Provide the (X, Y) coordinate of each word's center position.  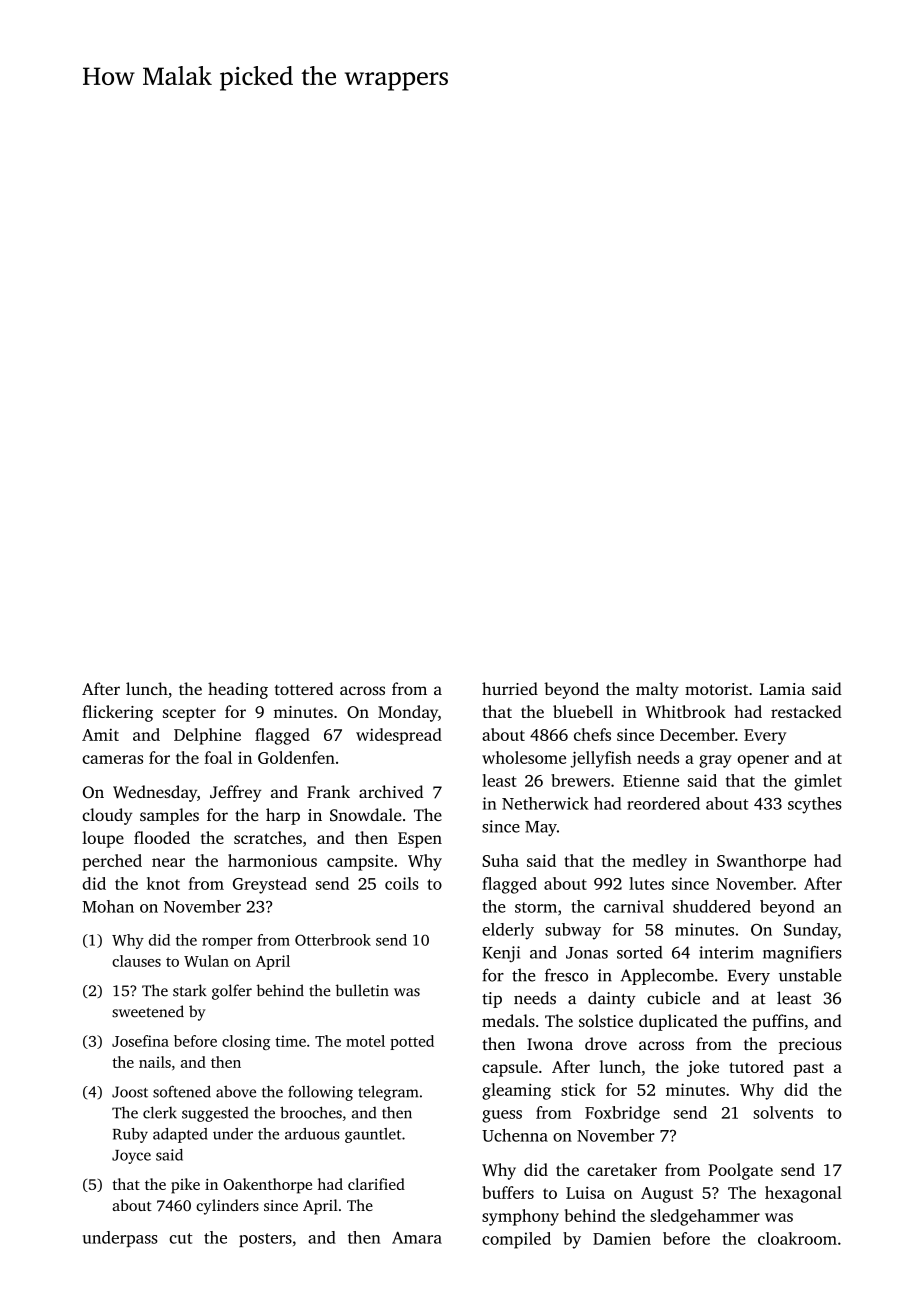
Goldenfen (296, 757)
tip (492, 1000)
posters (265, 1240)
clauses (136, 961)
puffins (778, 1022)
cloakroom (797, 1238)
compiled (516, 1240)
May (541, 828)
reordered (663, 803)
